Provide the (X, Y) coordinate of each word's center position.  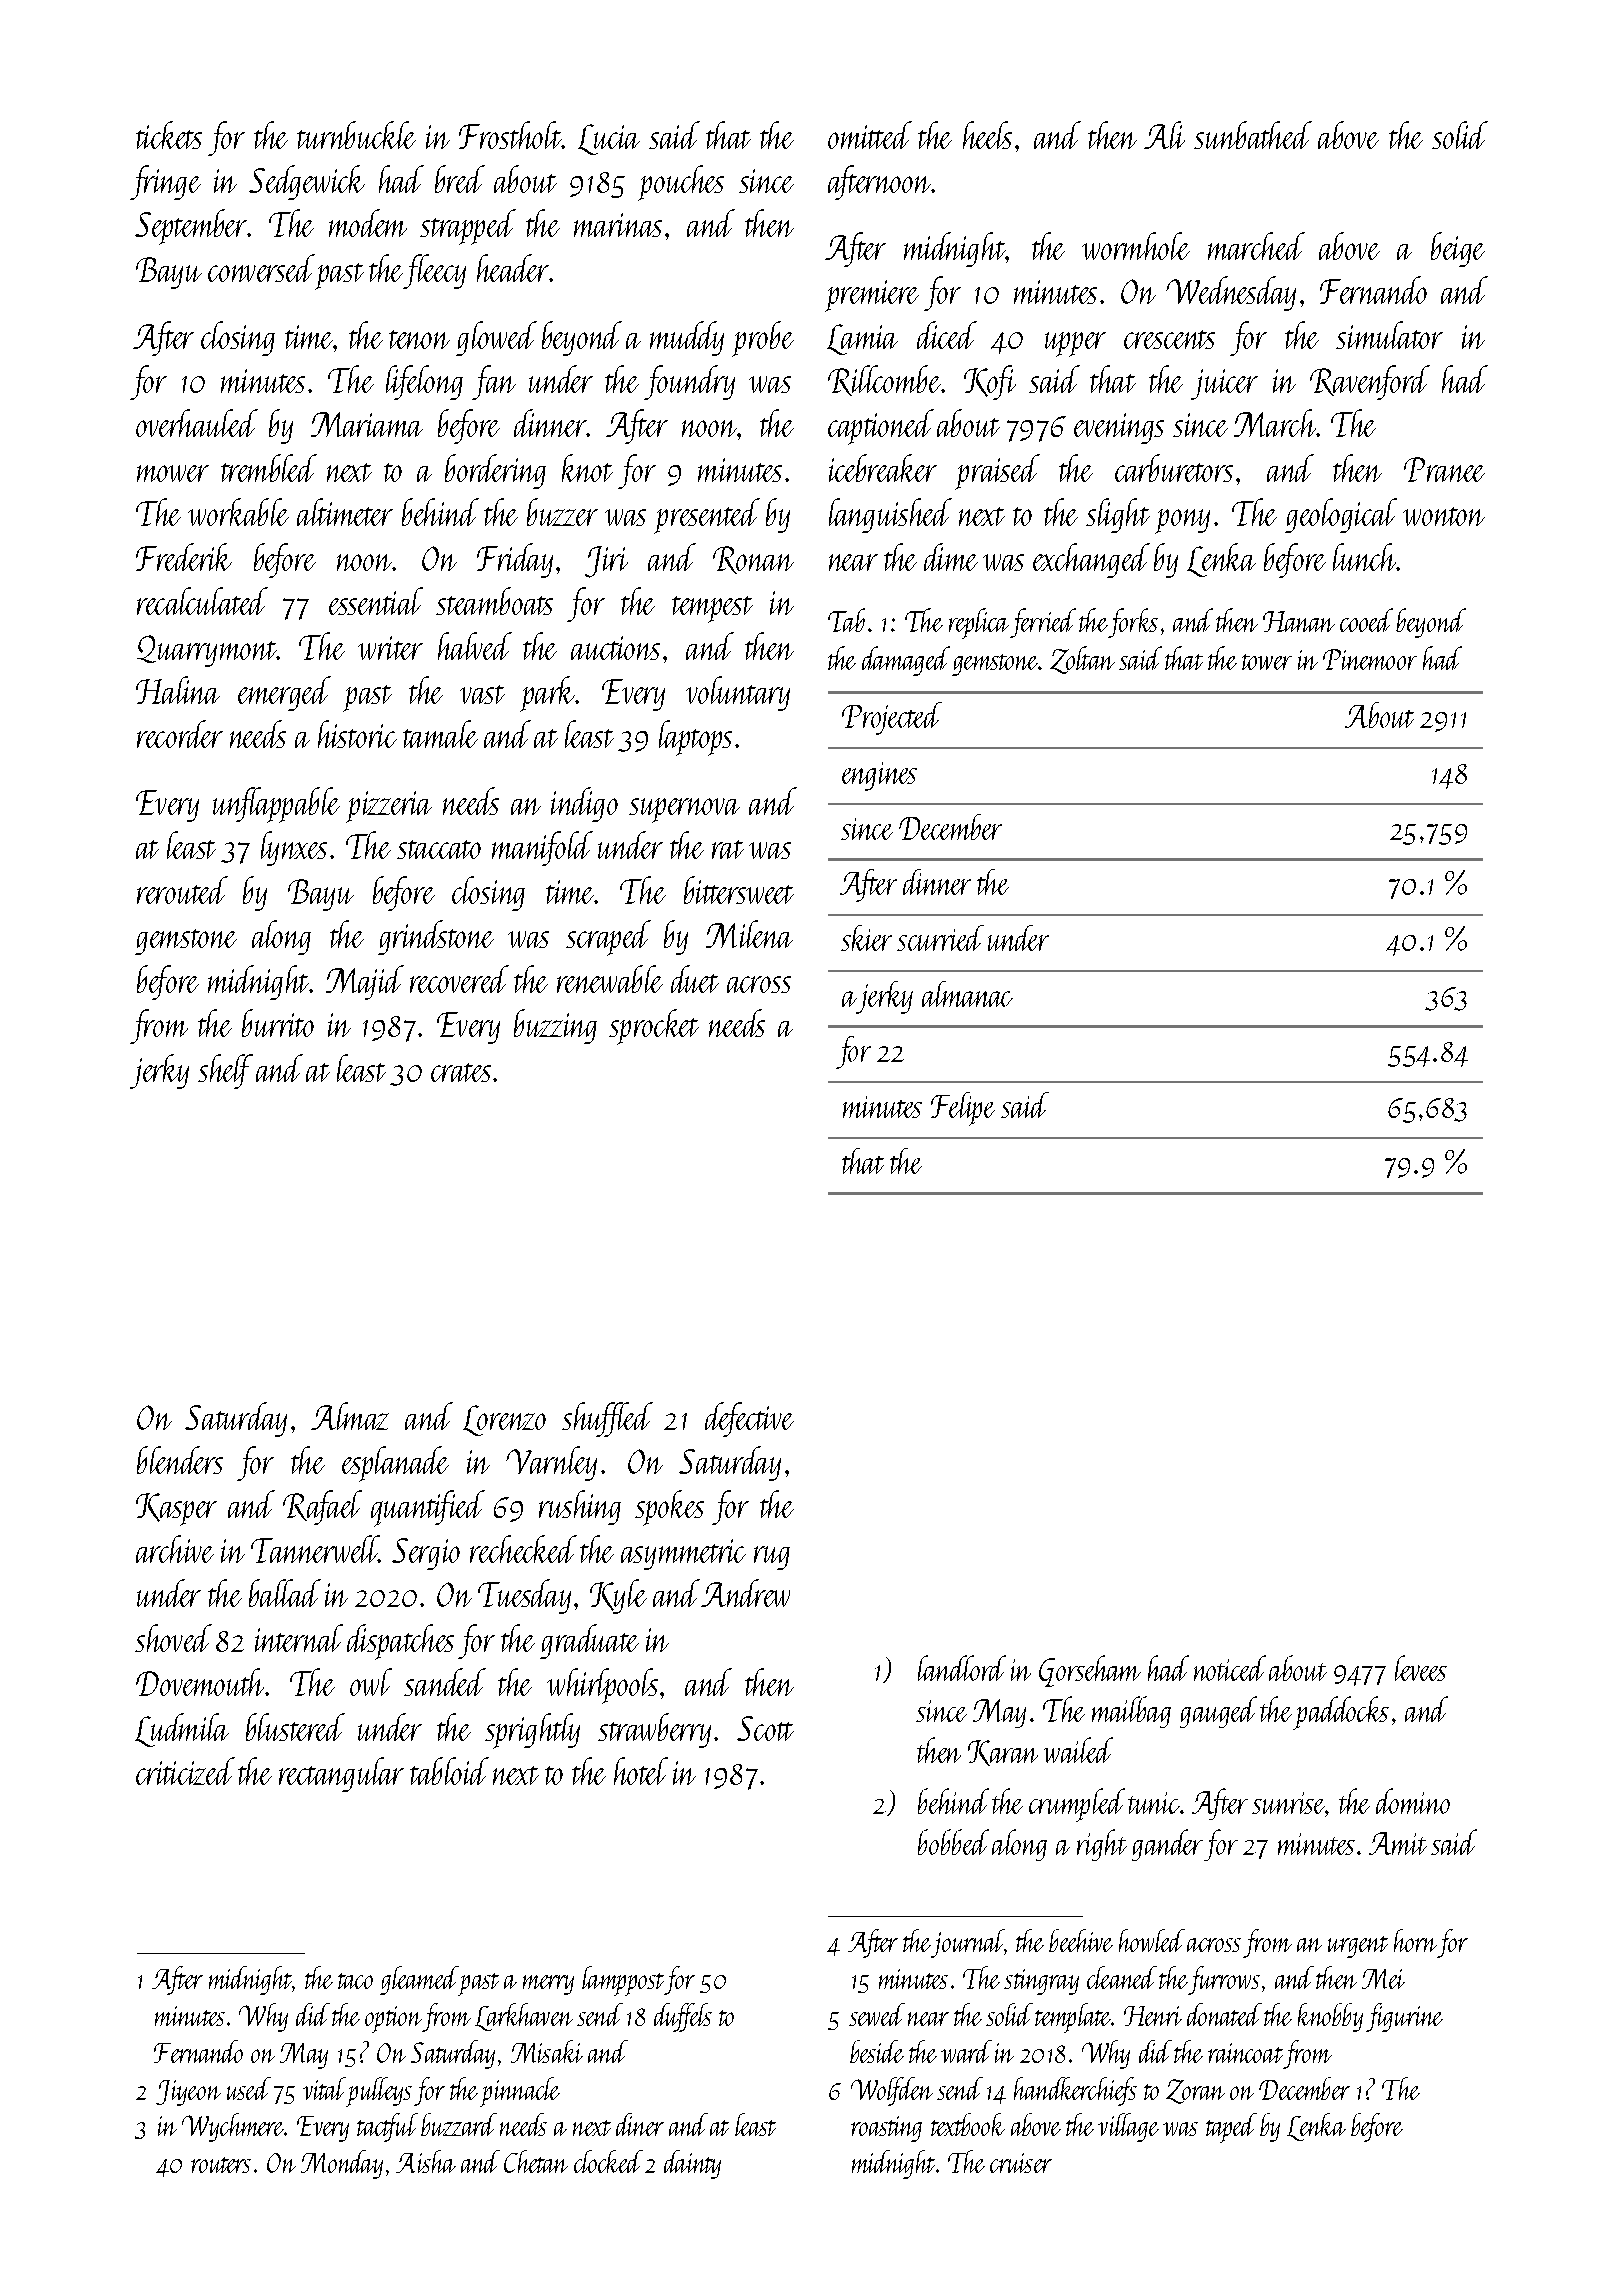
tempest (712, 609)
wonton (1444, 516)
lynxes (294, 848)
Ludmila (182, 1730)
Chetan (536, 2161)
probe (763, 339)
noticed (1230, 1668)
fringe (165, 182)
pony (1182, 521)
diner (640, 2124)
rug (772, 1558)
